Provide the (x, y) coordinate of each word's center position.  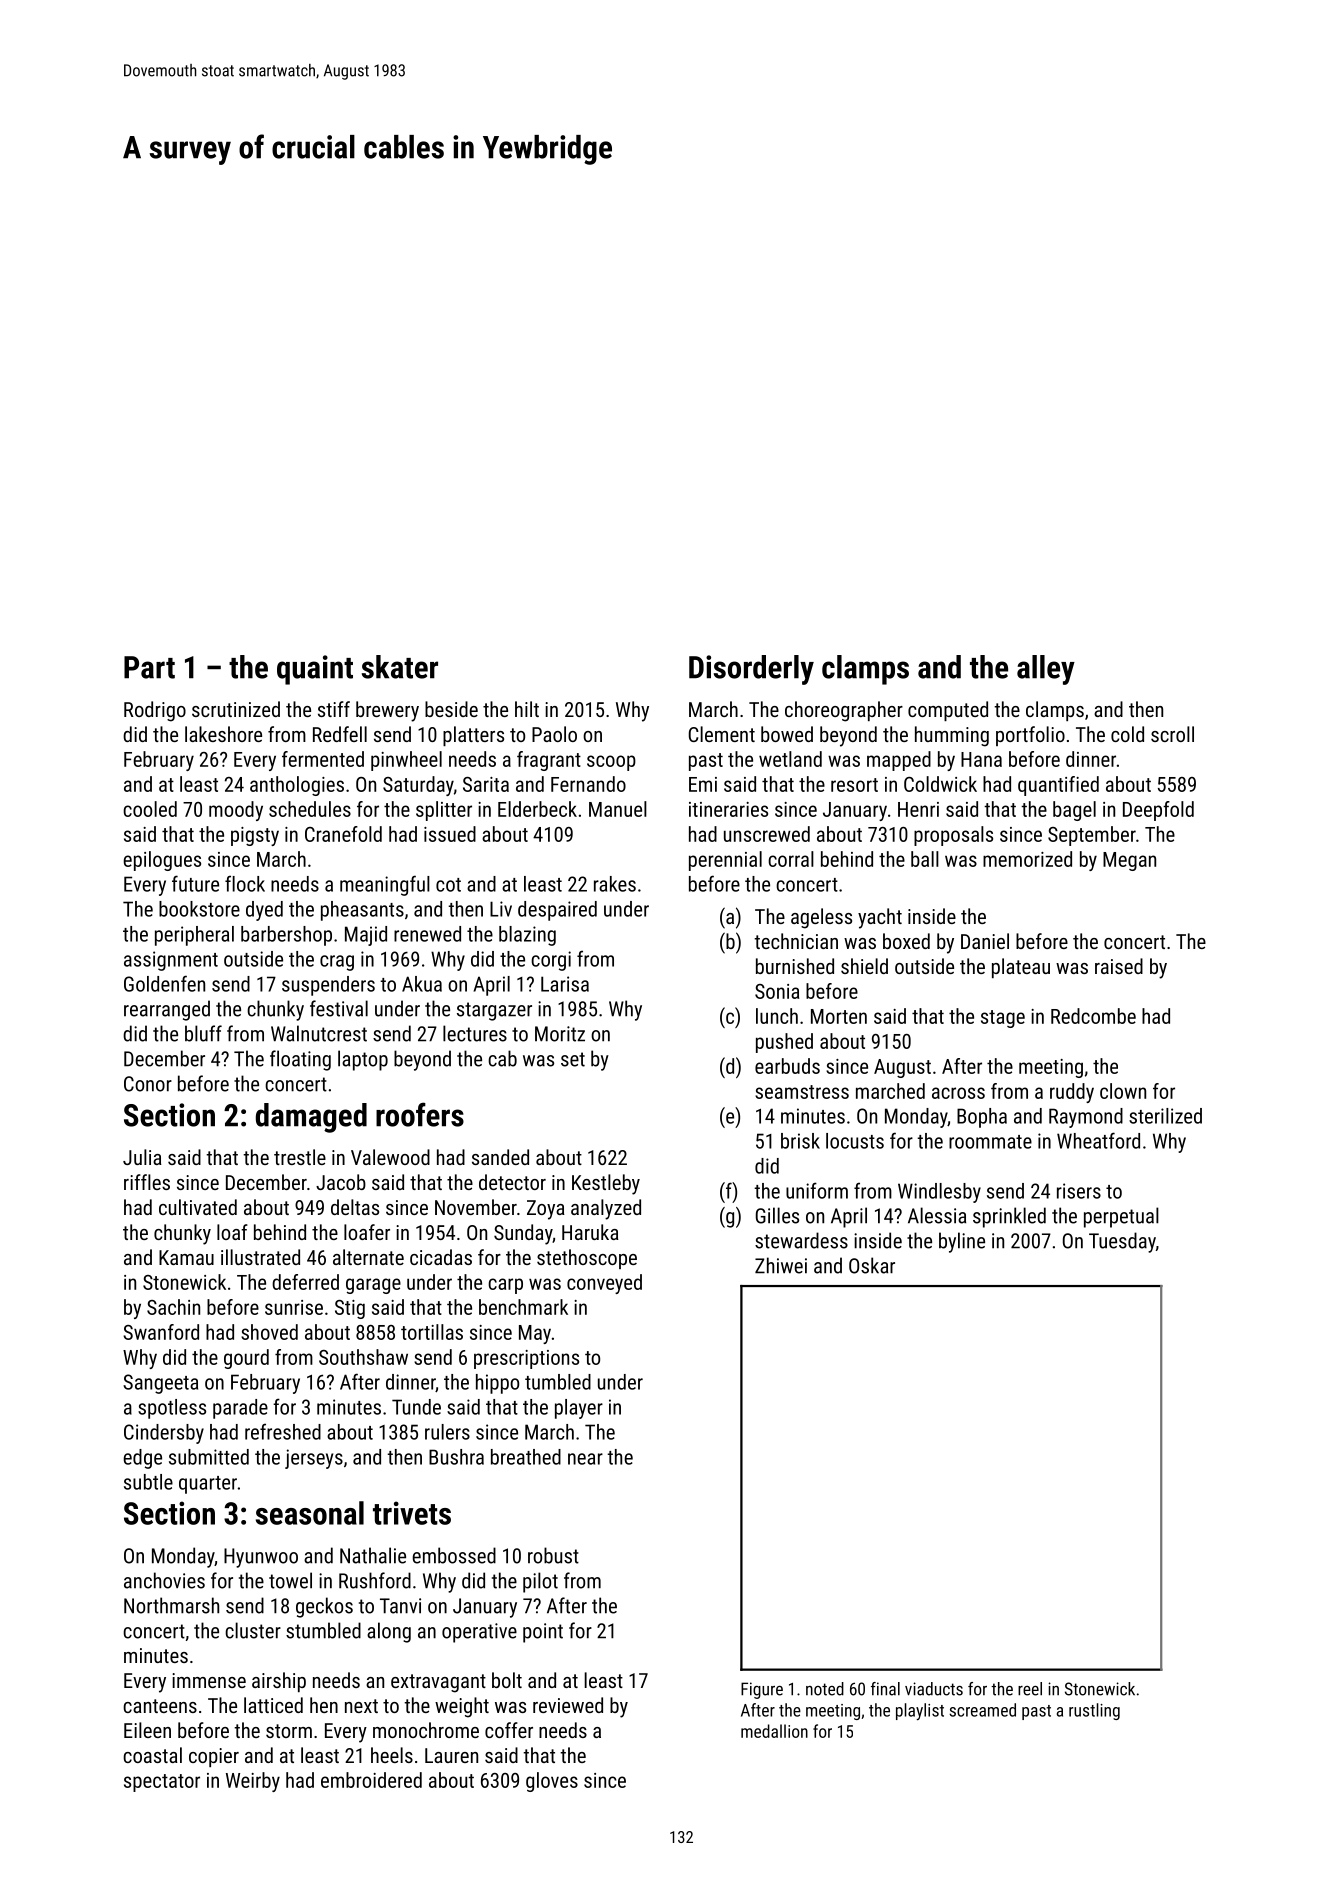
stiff (334, 709)
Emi (703, 784)
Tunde (416, 1407)
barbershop (286, 936)
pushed (784, 1043)
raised (1119, 966)
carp (505, 1286)
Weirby (253, 1782)
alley (1046, 670)
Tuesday (1122, 1242)
